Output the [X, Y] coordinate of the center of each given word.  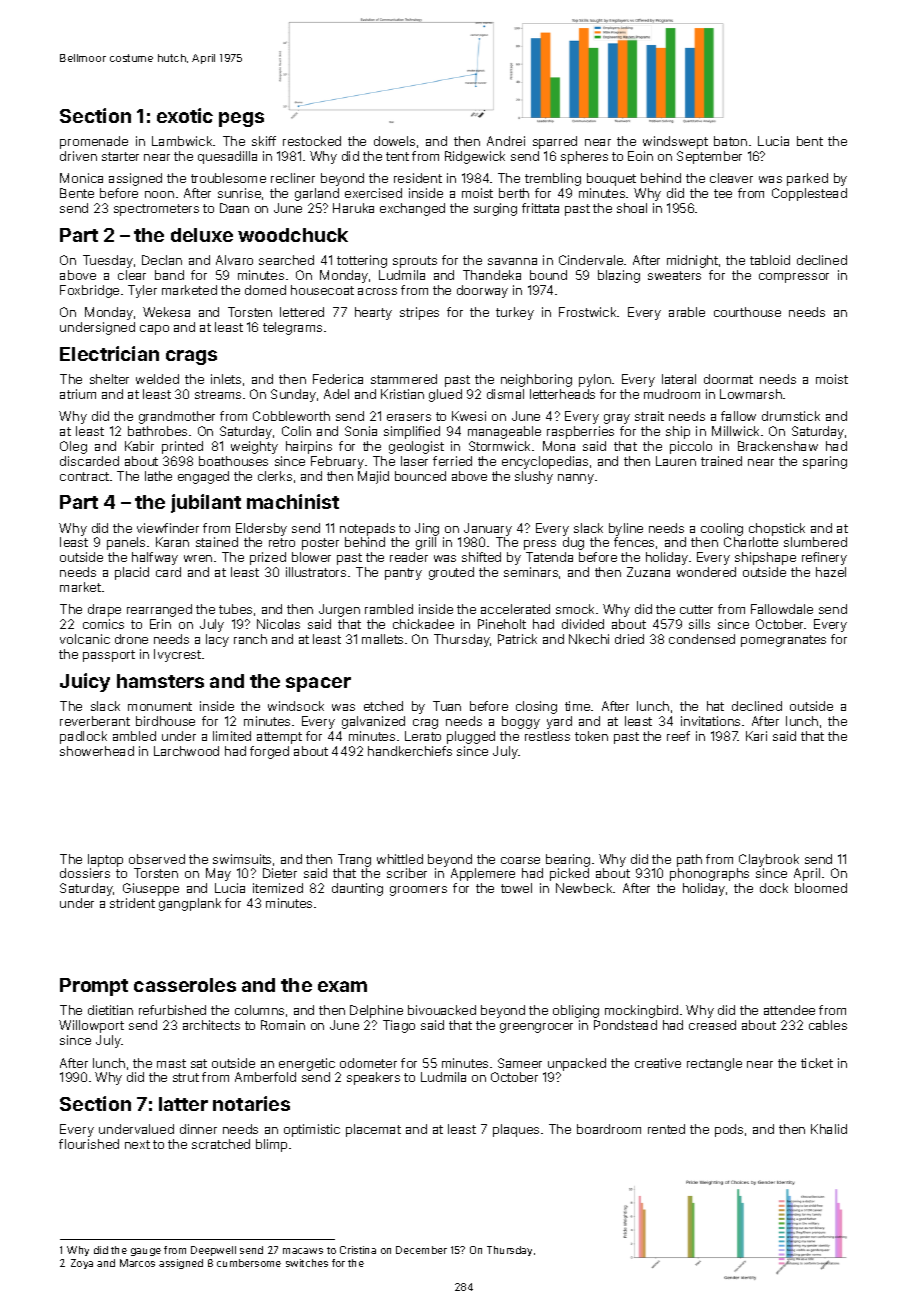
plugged [471, 737]
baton [730, 141]
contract [84, 476]
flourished [89, 1144]
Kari [756, 736]
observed [157, 859]
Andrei [506, 141]
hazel [831, 572]
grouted [451, 573]
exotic [185, 115]
